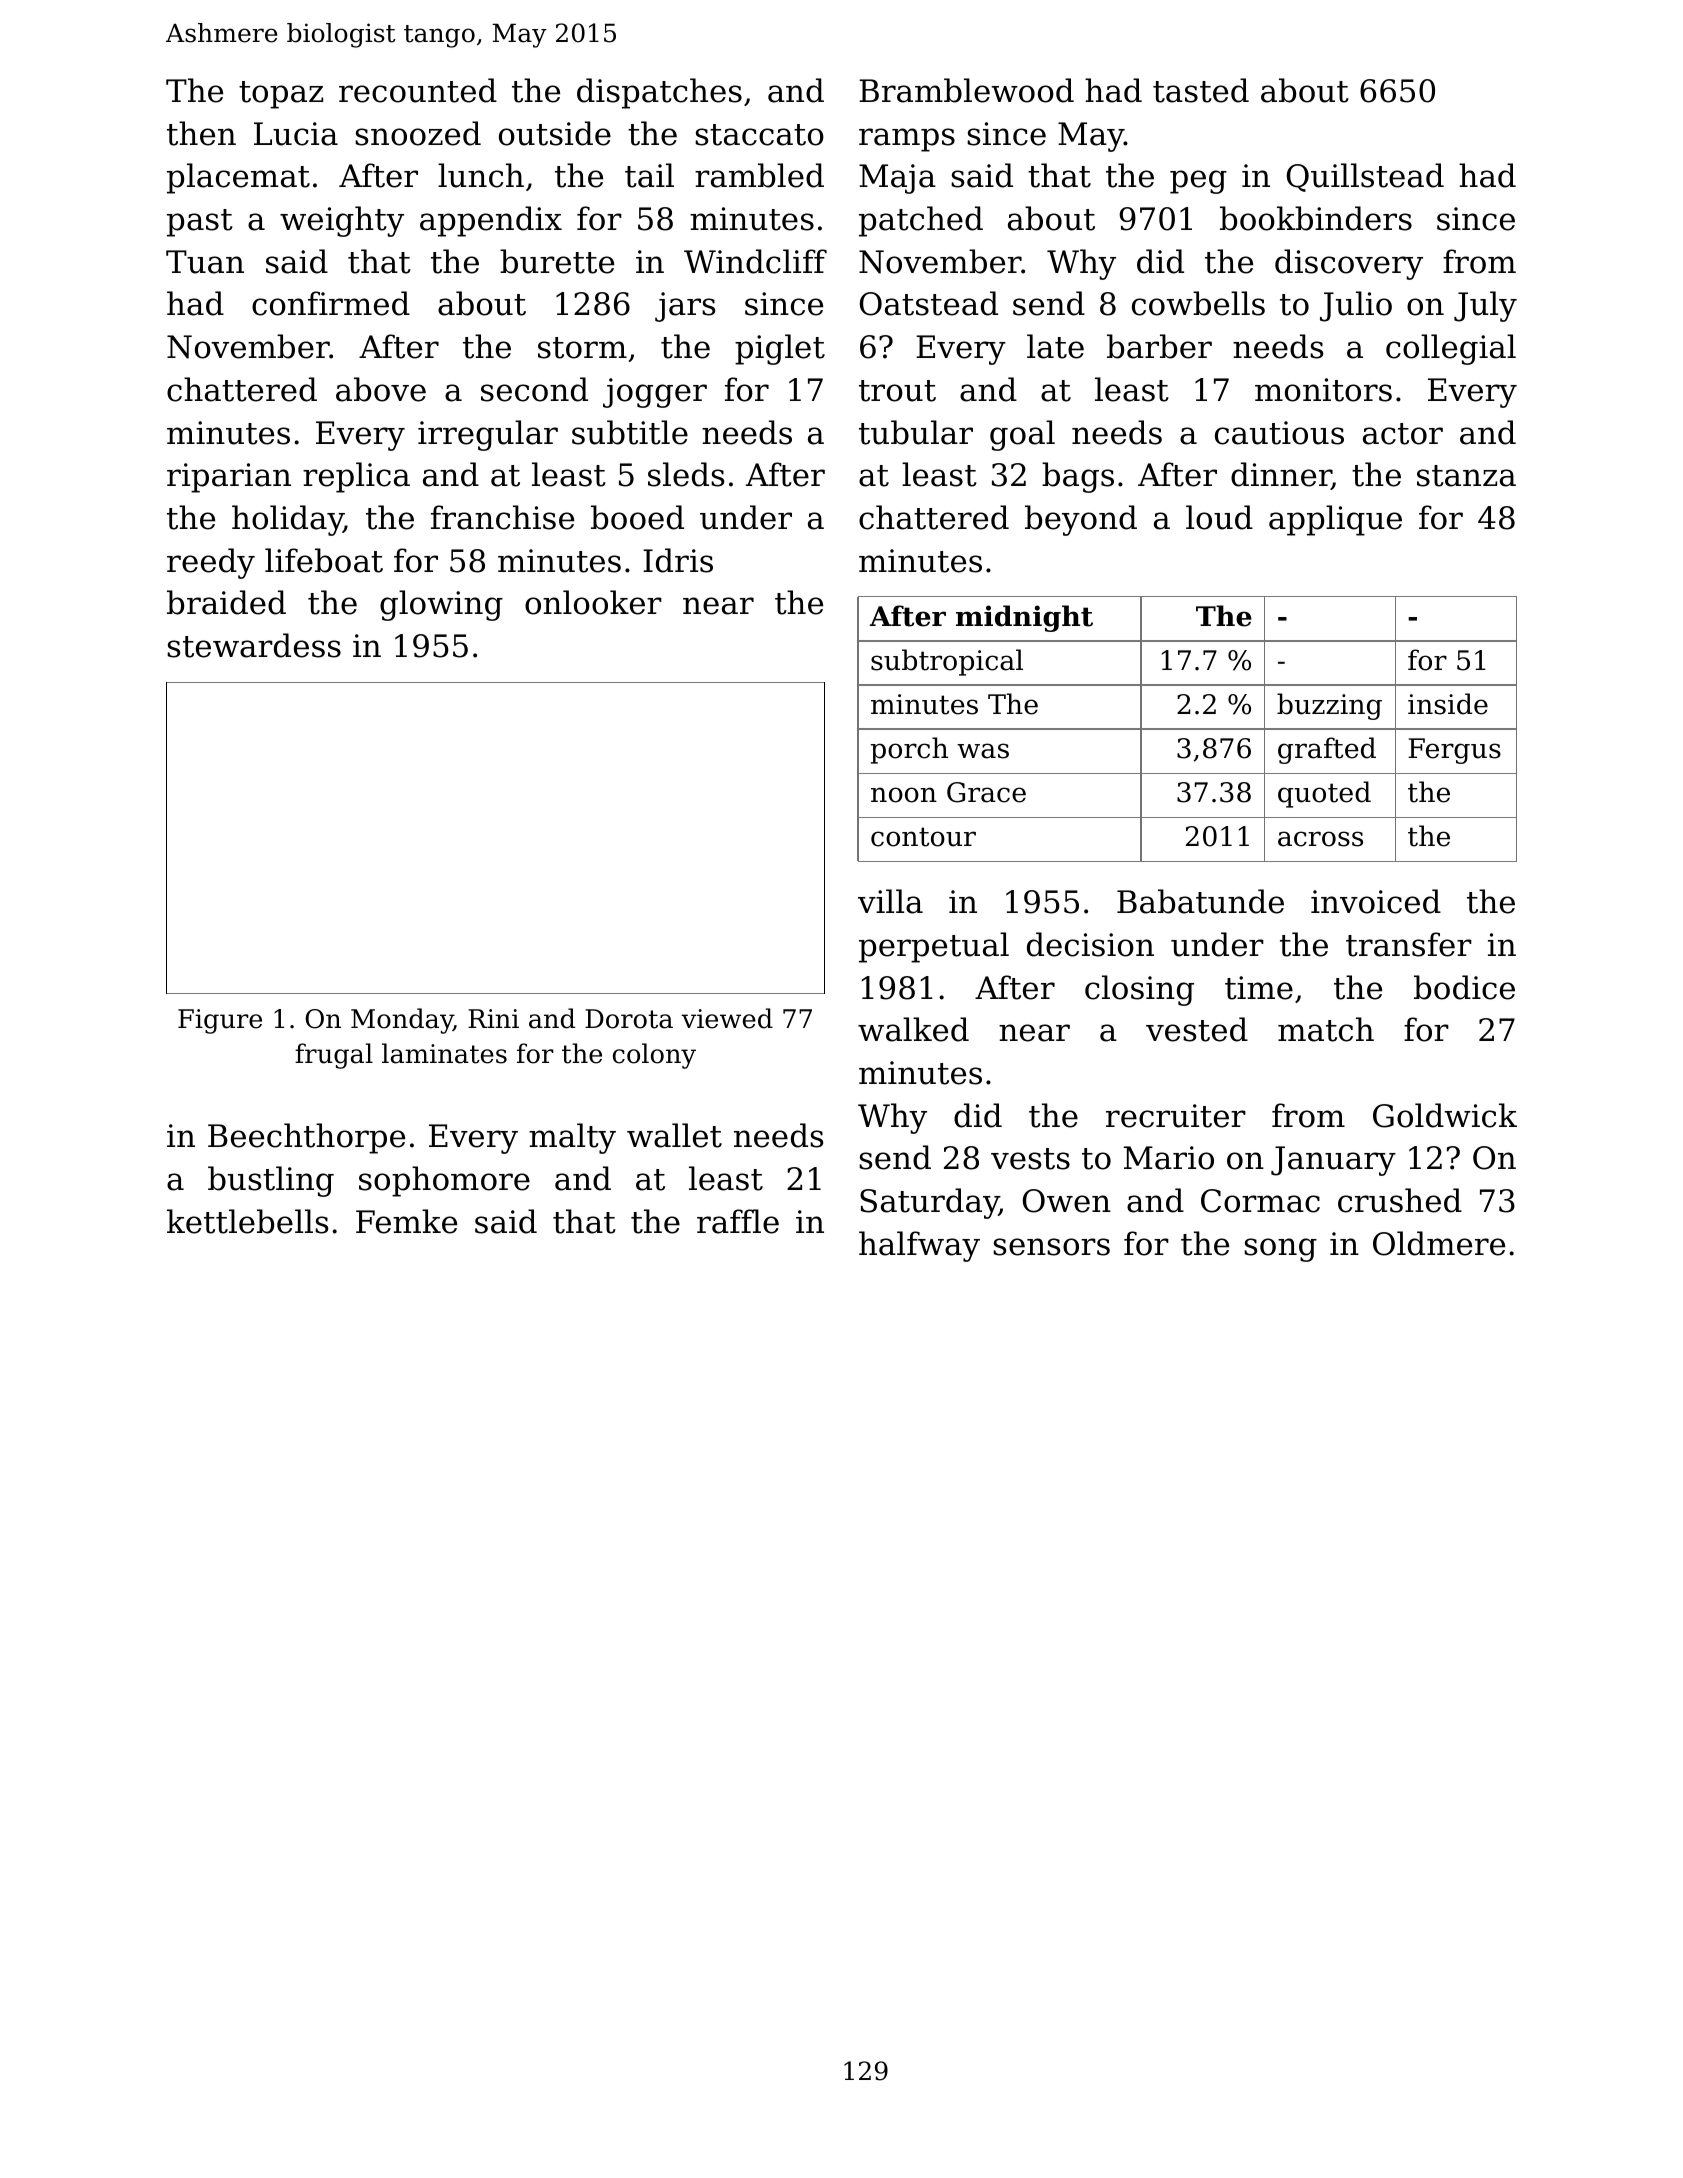  What do you see at coordinates (1260, 1201) in the page?
I see `Cormac` at bounding box center [1260, 1201].
